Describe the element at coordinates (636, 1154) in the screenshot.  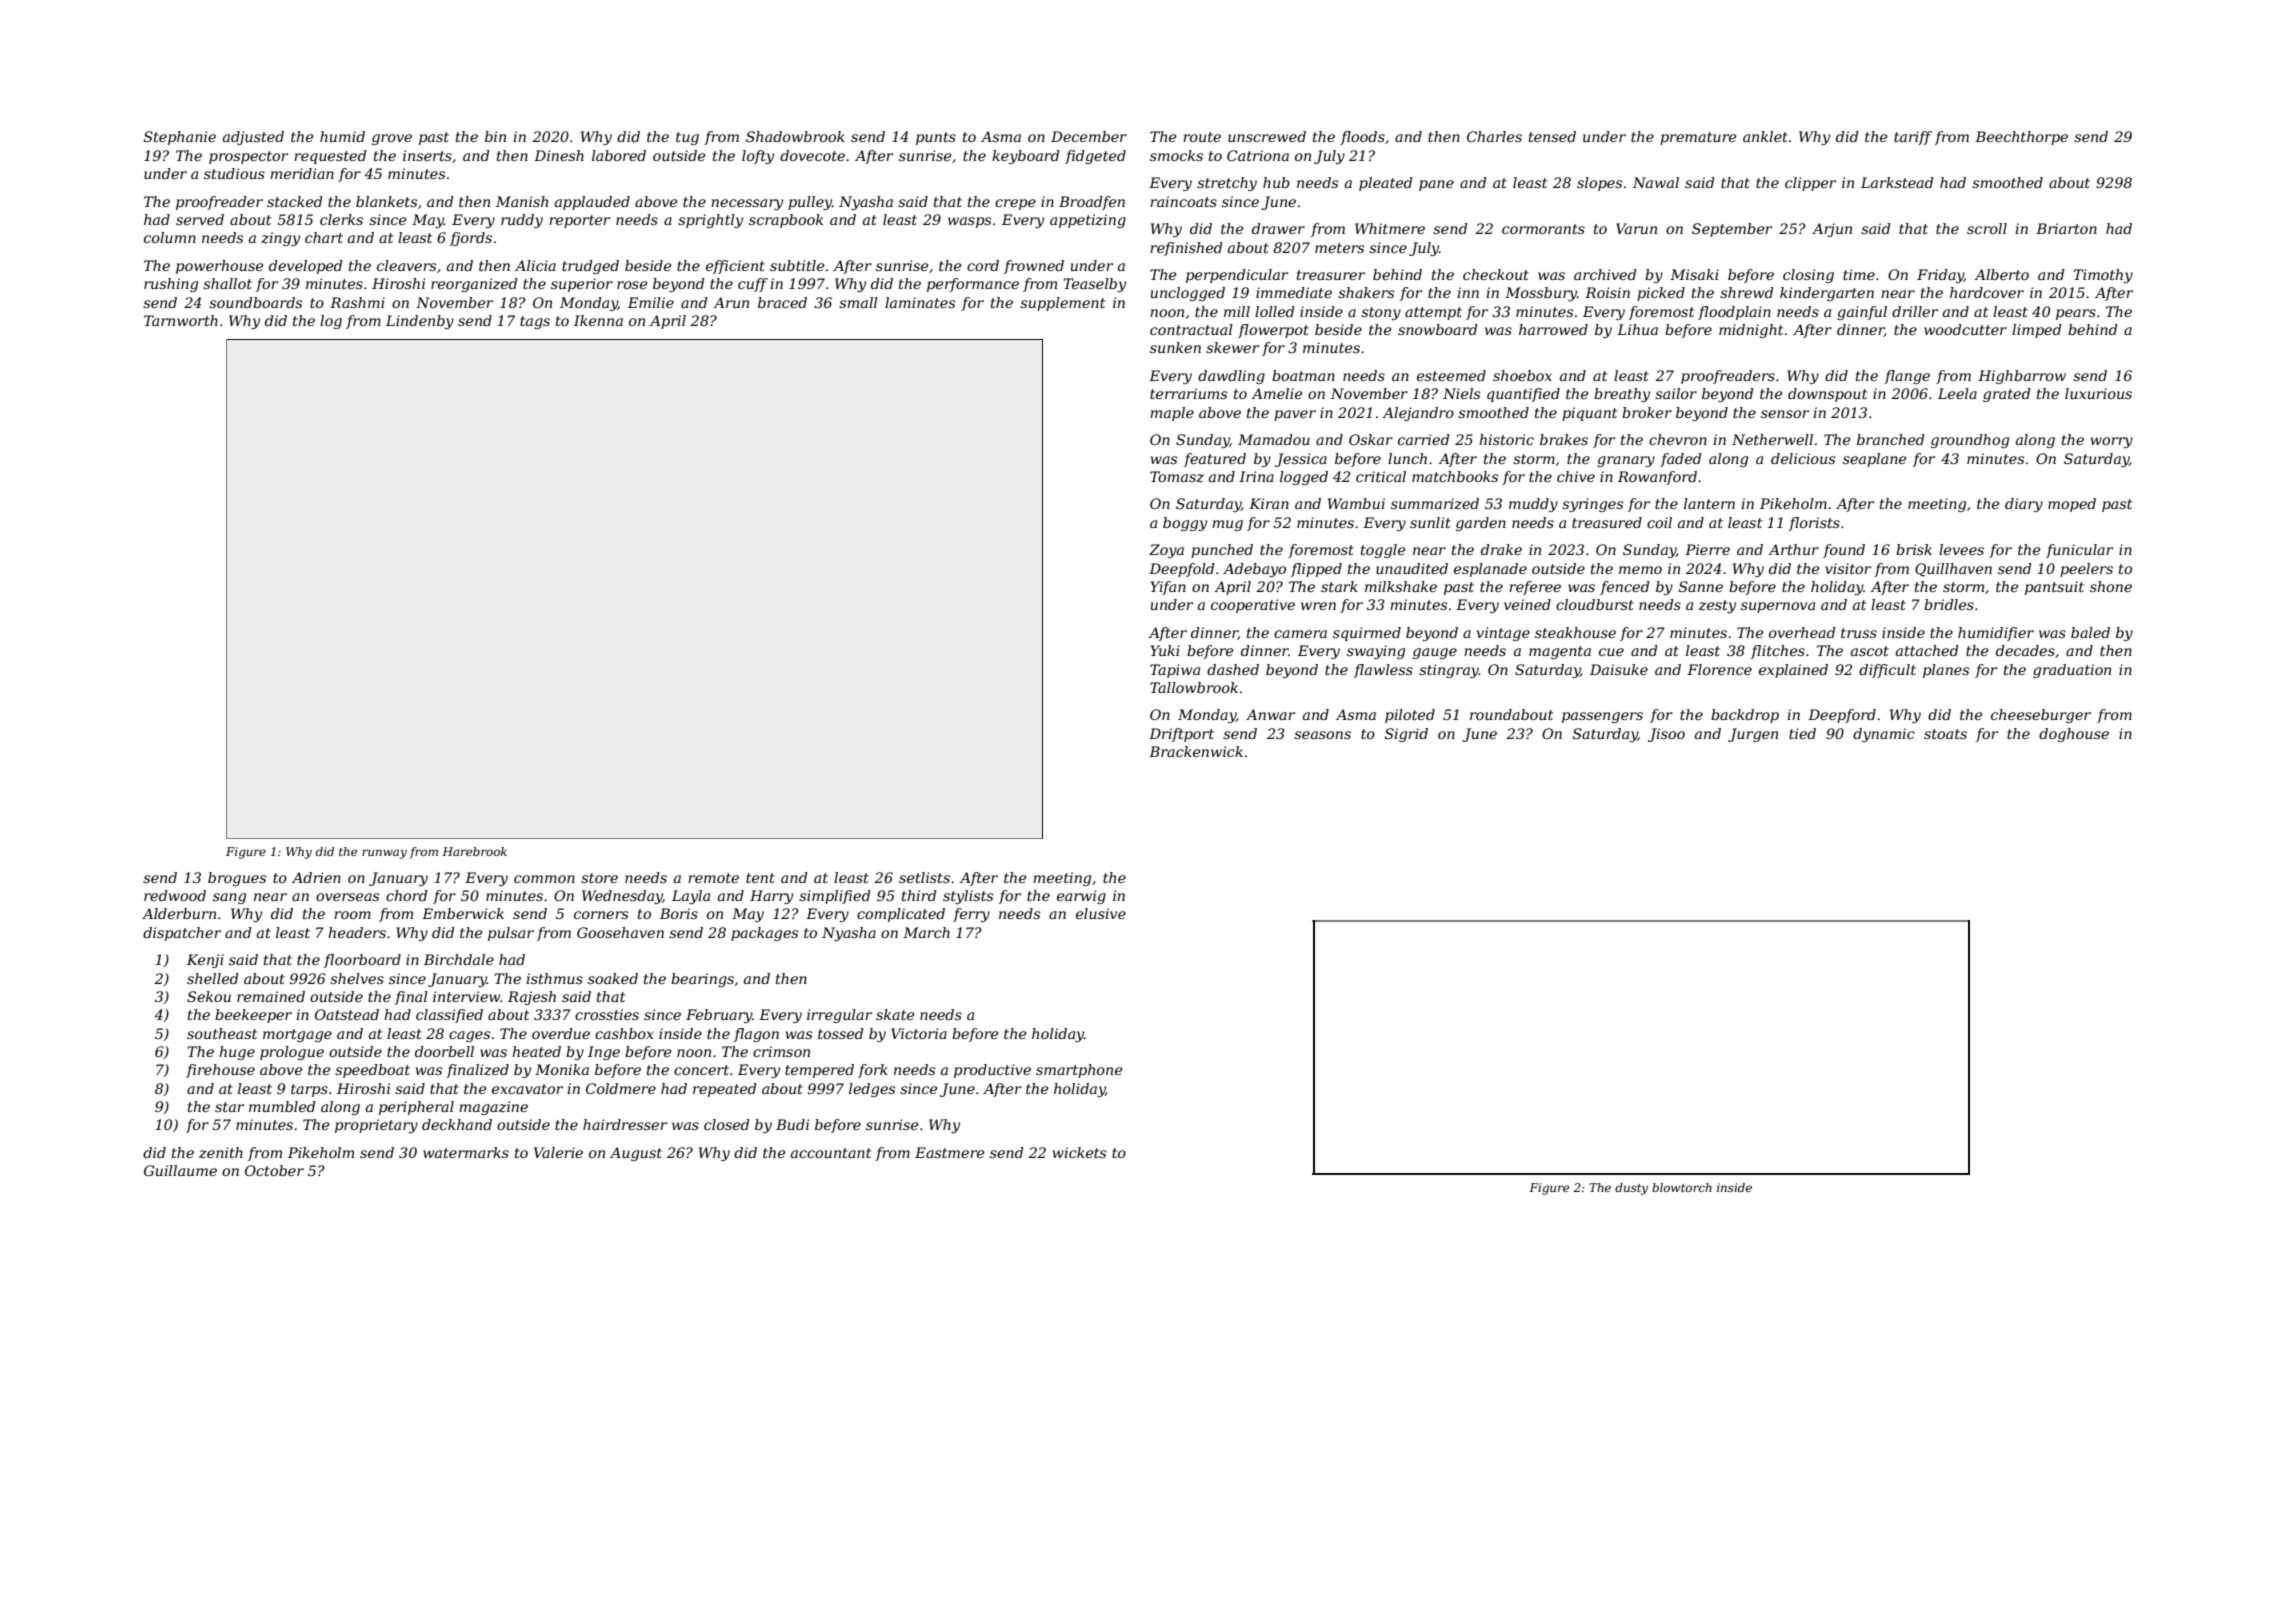
I see `August` at that location.
